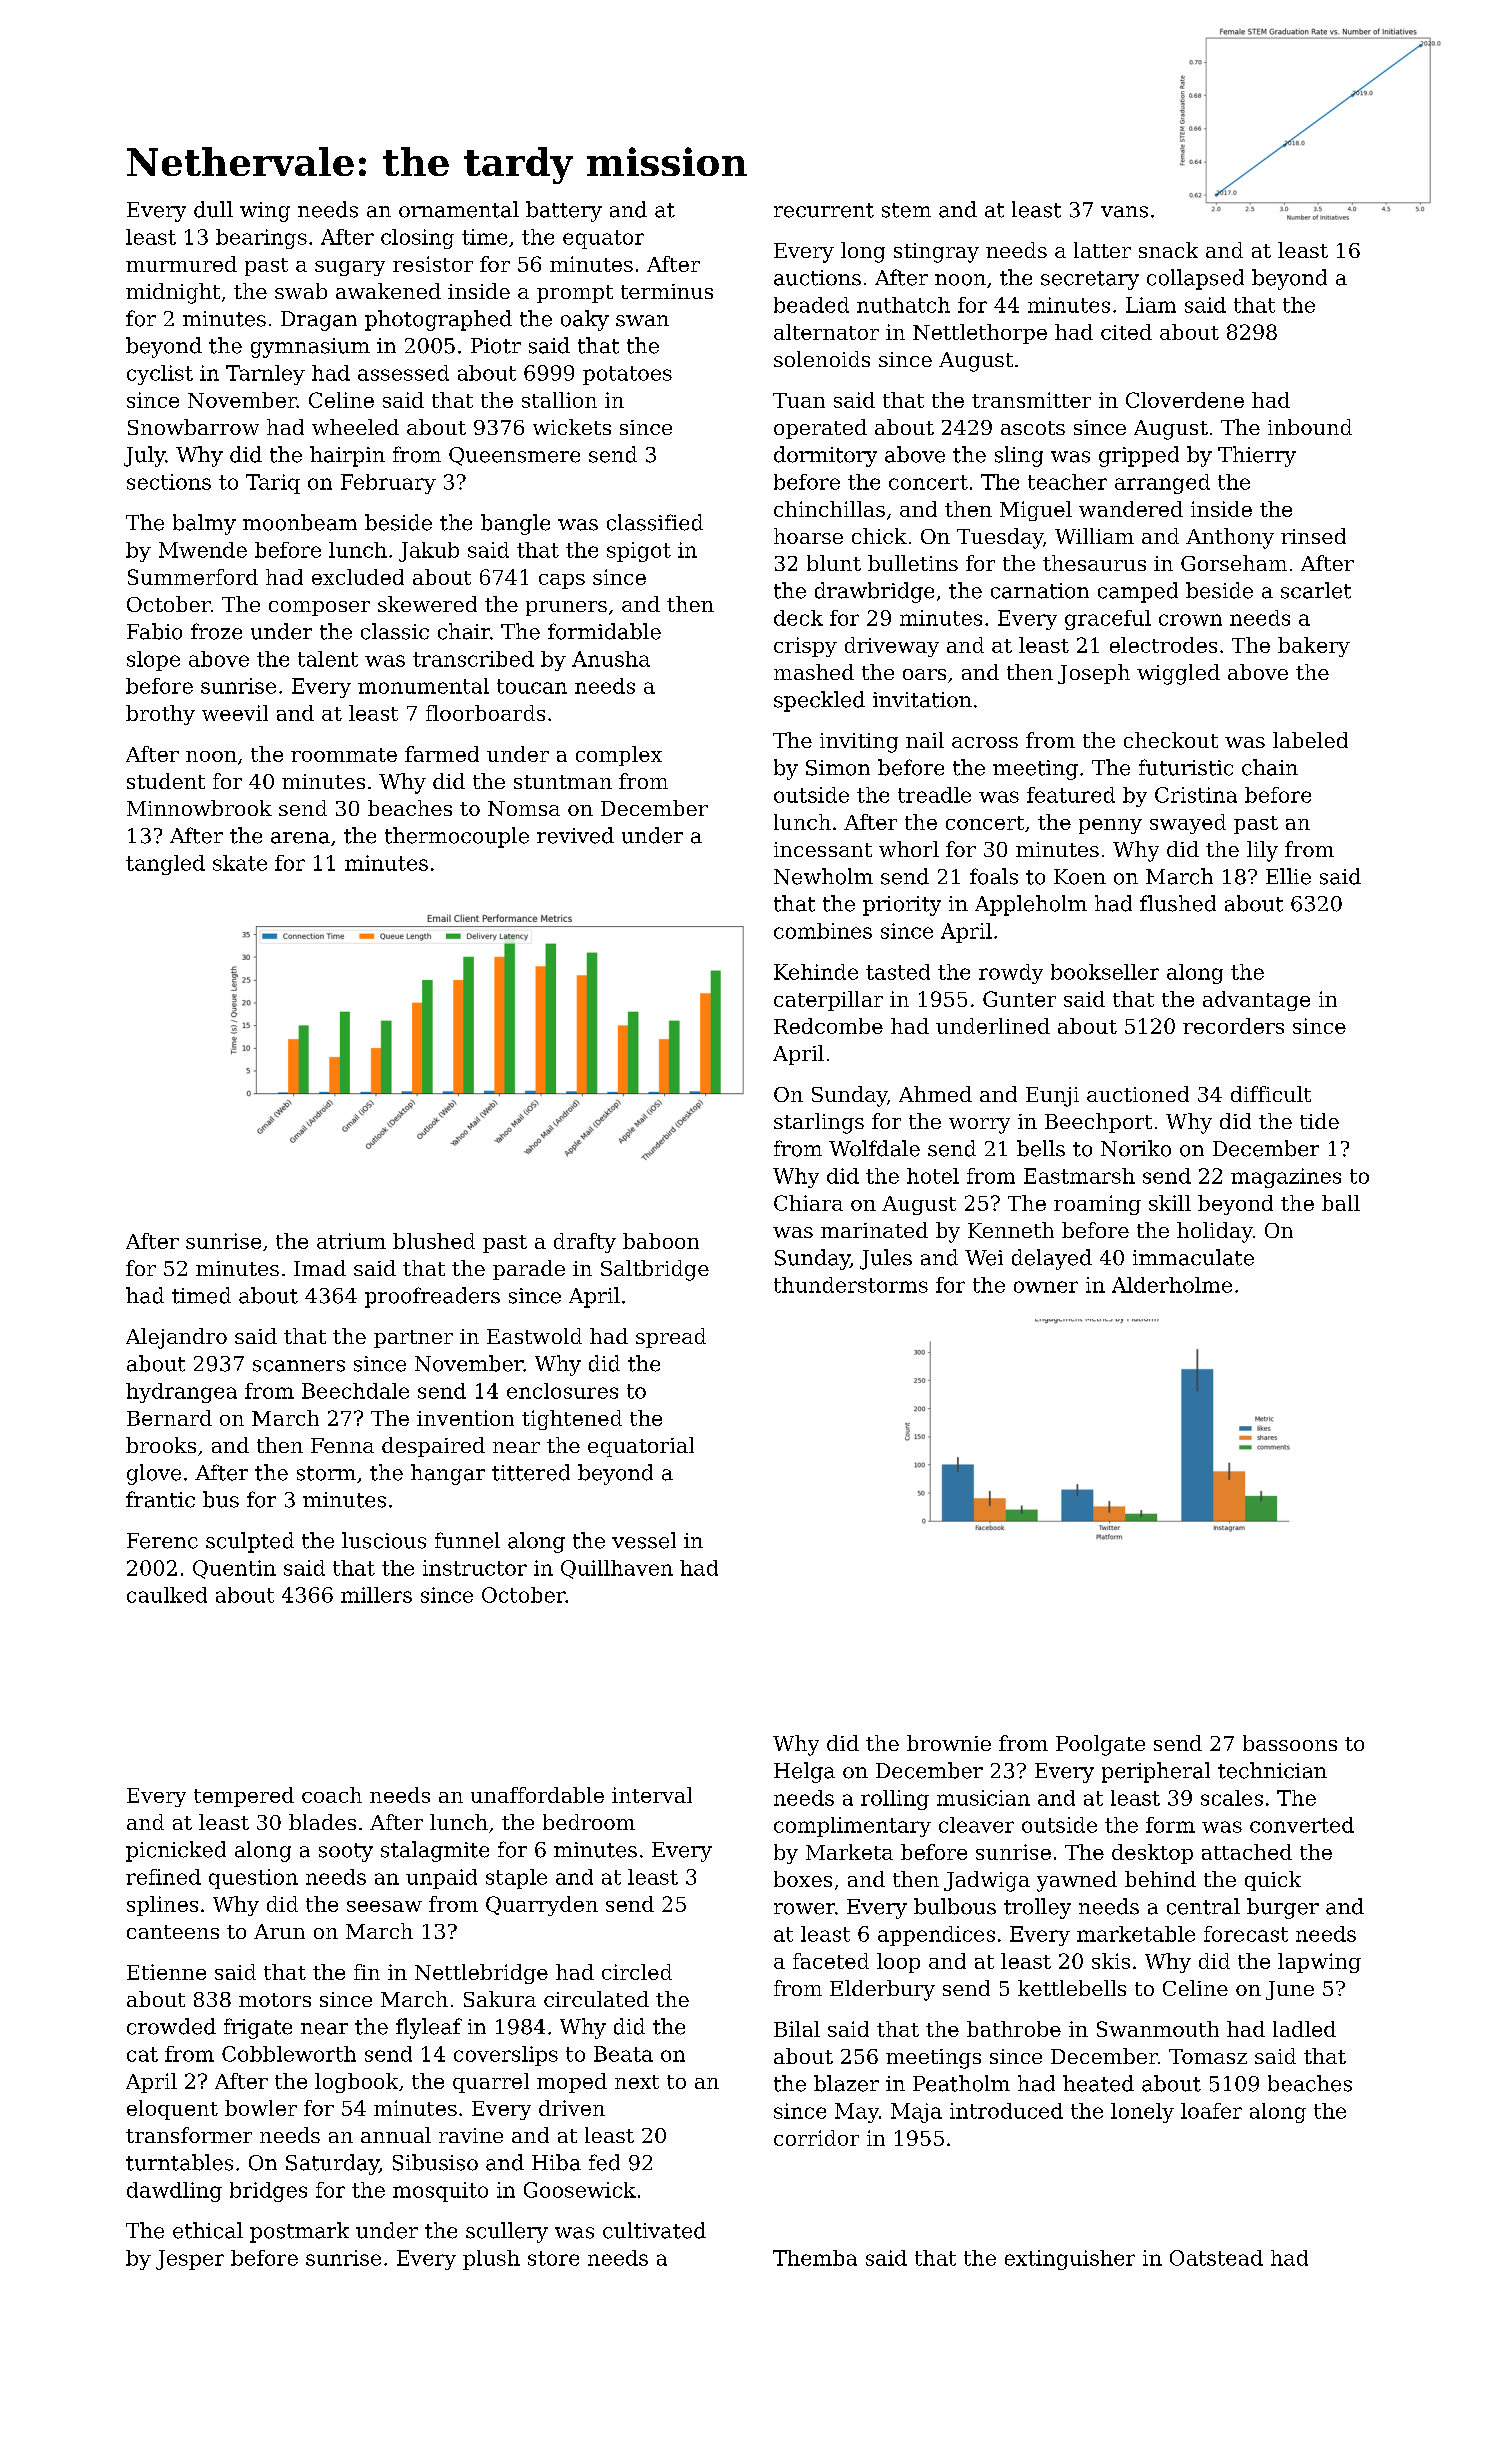 The height and width of the screenshot is (2464, 1496). Describe the element at coordinates (491, 2260) in the screenshot. I see `plush` at that location.
